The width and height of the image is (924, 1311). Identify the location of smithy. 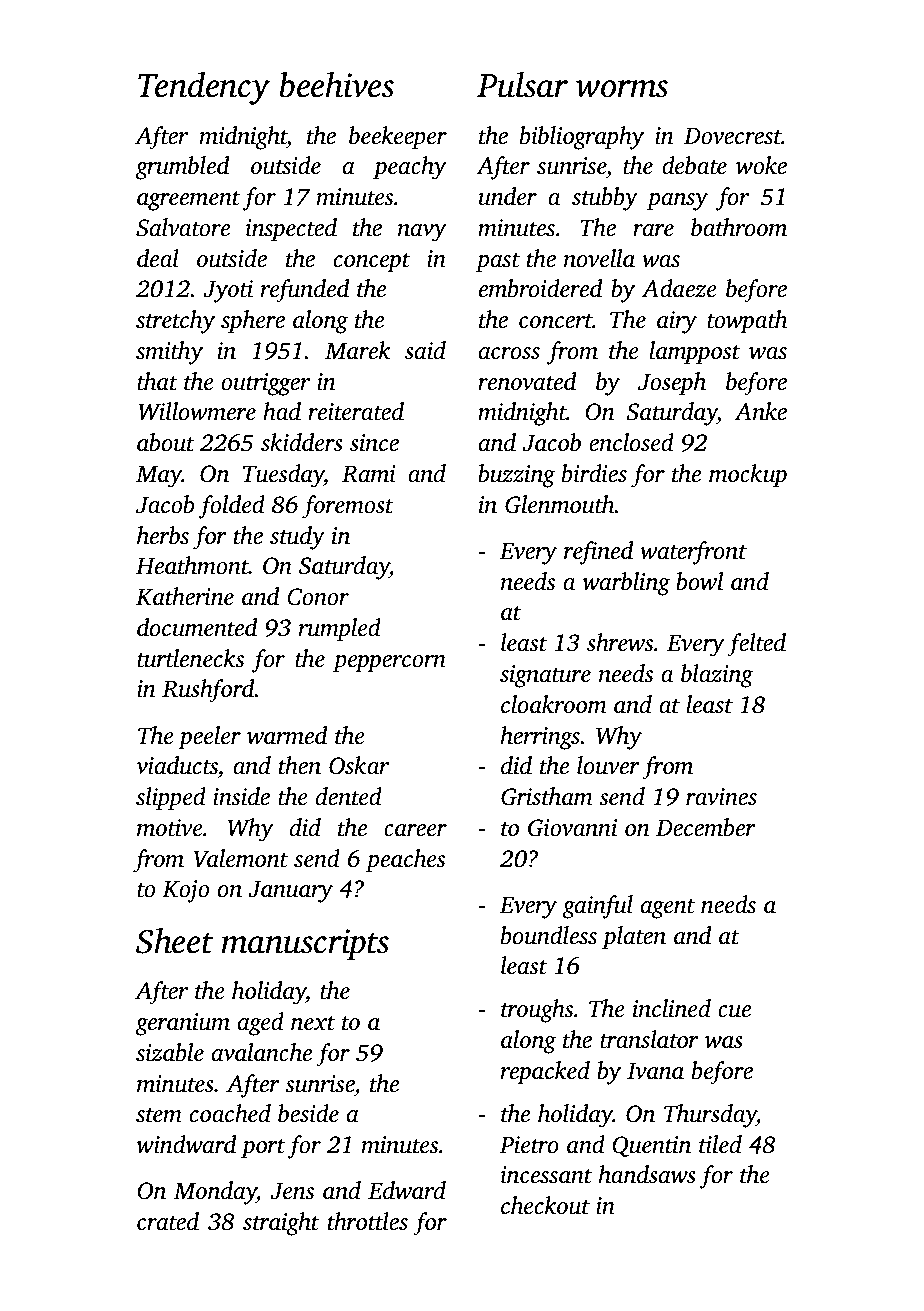
(169, 353).
